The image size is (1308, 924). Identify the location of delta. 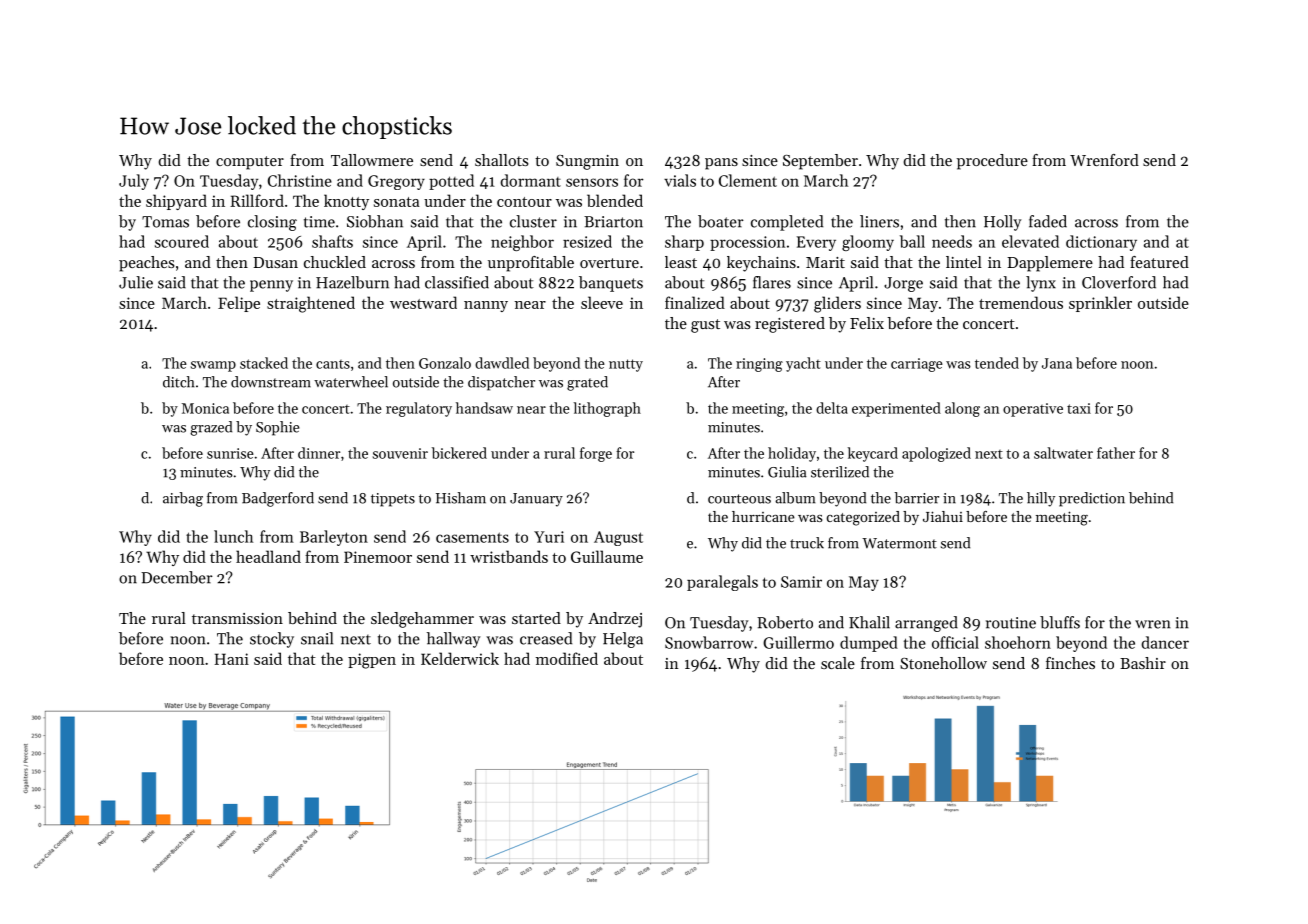
(832, 408).
